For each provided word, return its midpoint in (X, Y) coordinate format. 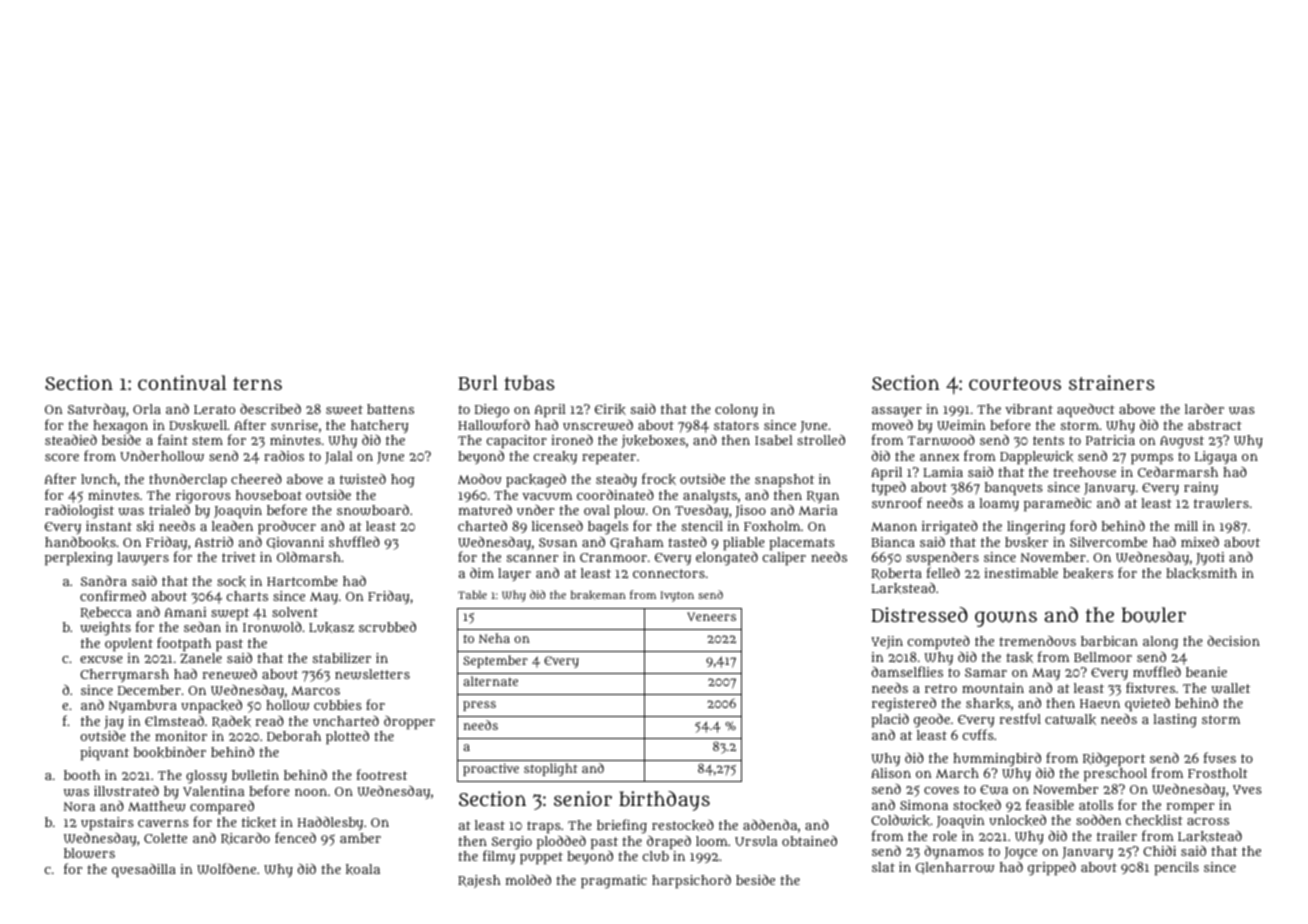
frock (659, 479)
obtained (809, 840)
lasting (1175, 721)
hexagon (120, 427)
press (479, 706)
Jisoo (750, 511)
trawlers (1221, 503)
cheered (256, 478)
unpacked (211, 706)
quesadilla (144, 871)
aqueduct (1086, 410)
